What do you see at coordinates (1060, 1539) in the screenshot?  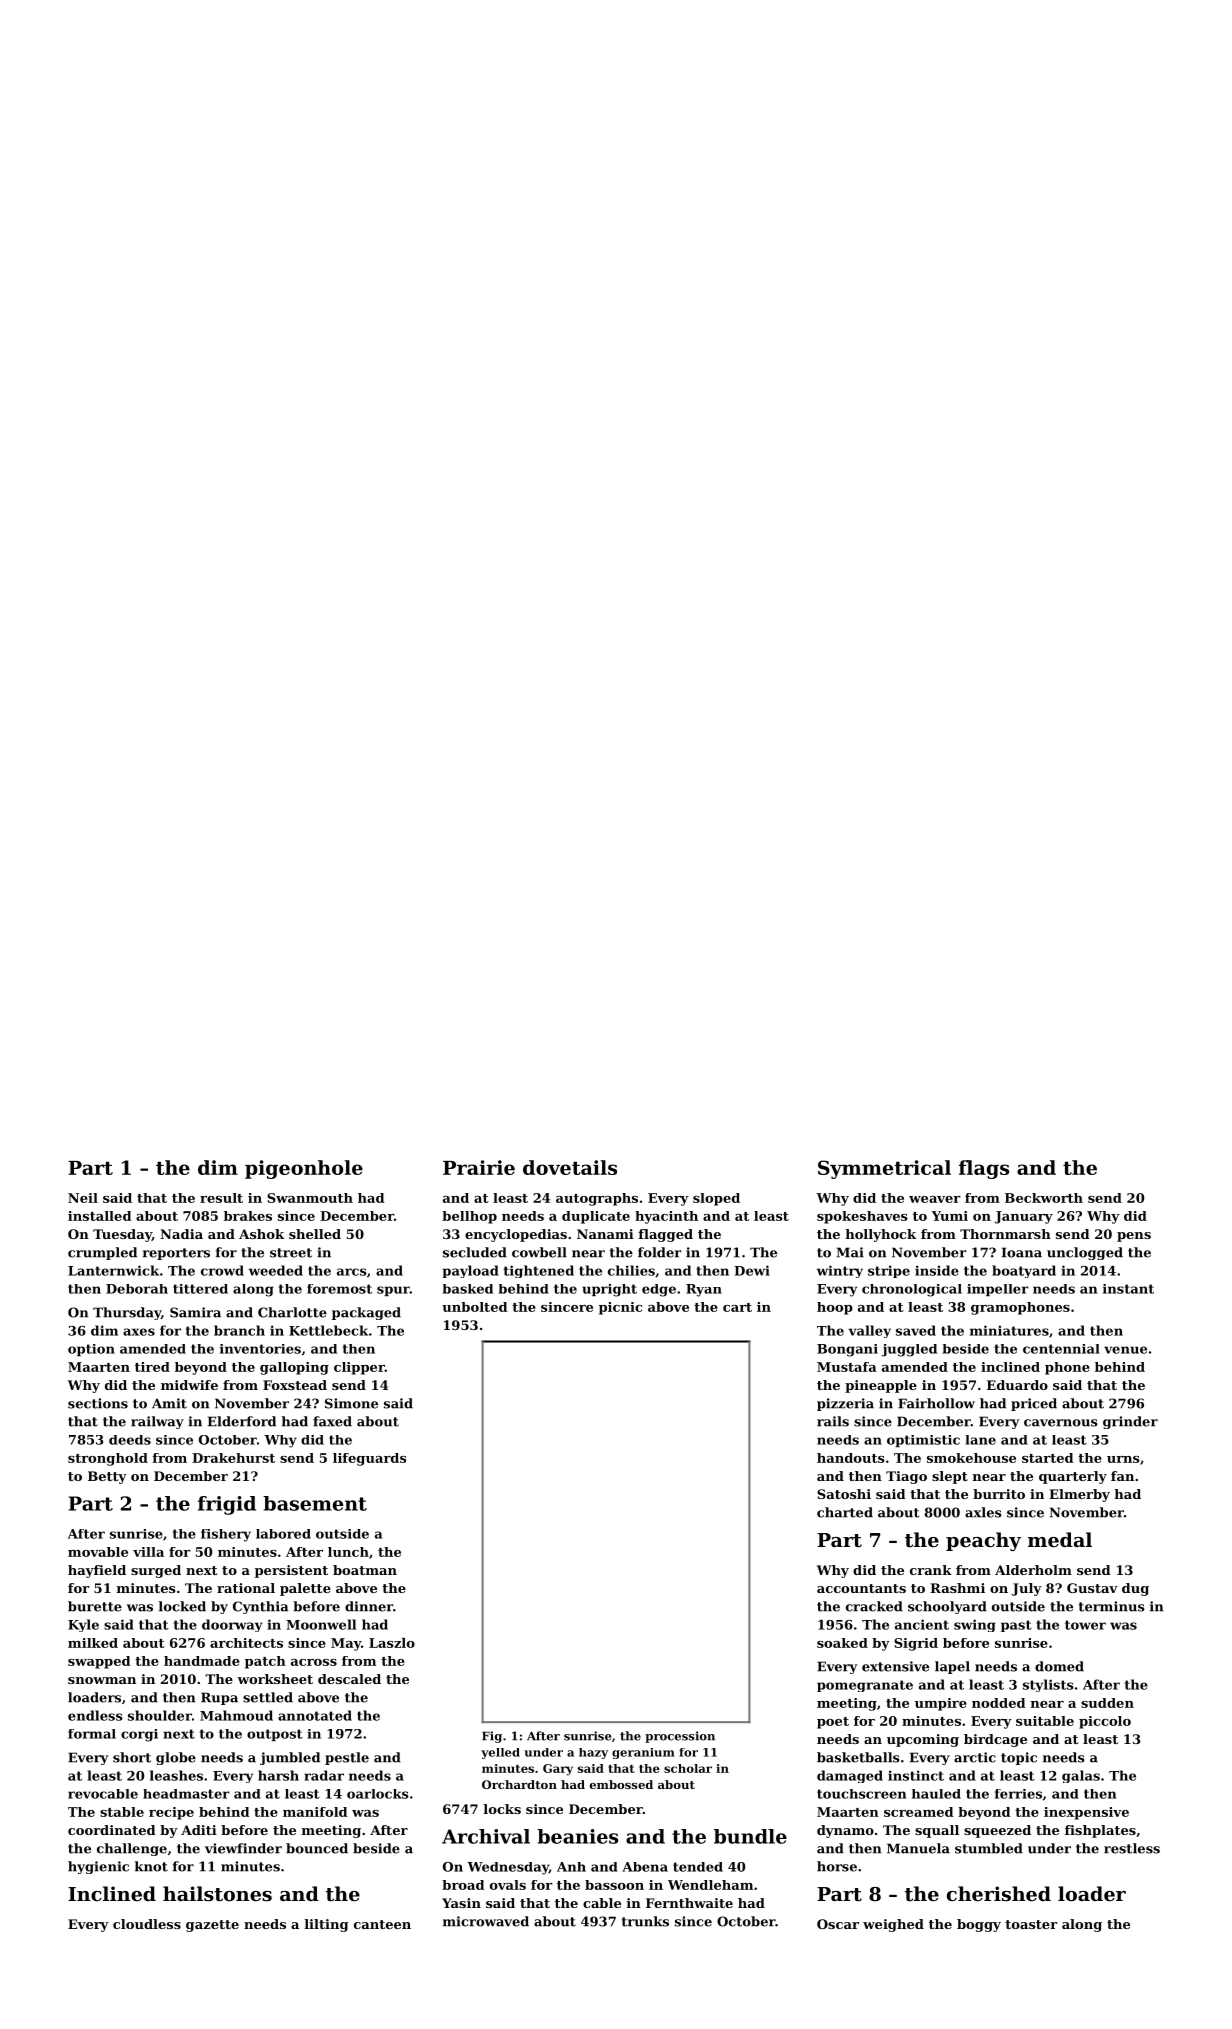 I see `medal` at bounding box center [1060, 1539].
